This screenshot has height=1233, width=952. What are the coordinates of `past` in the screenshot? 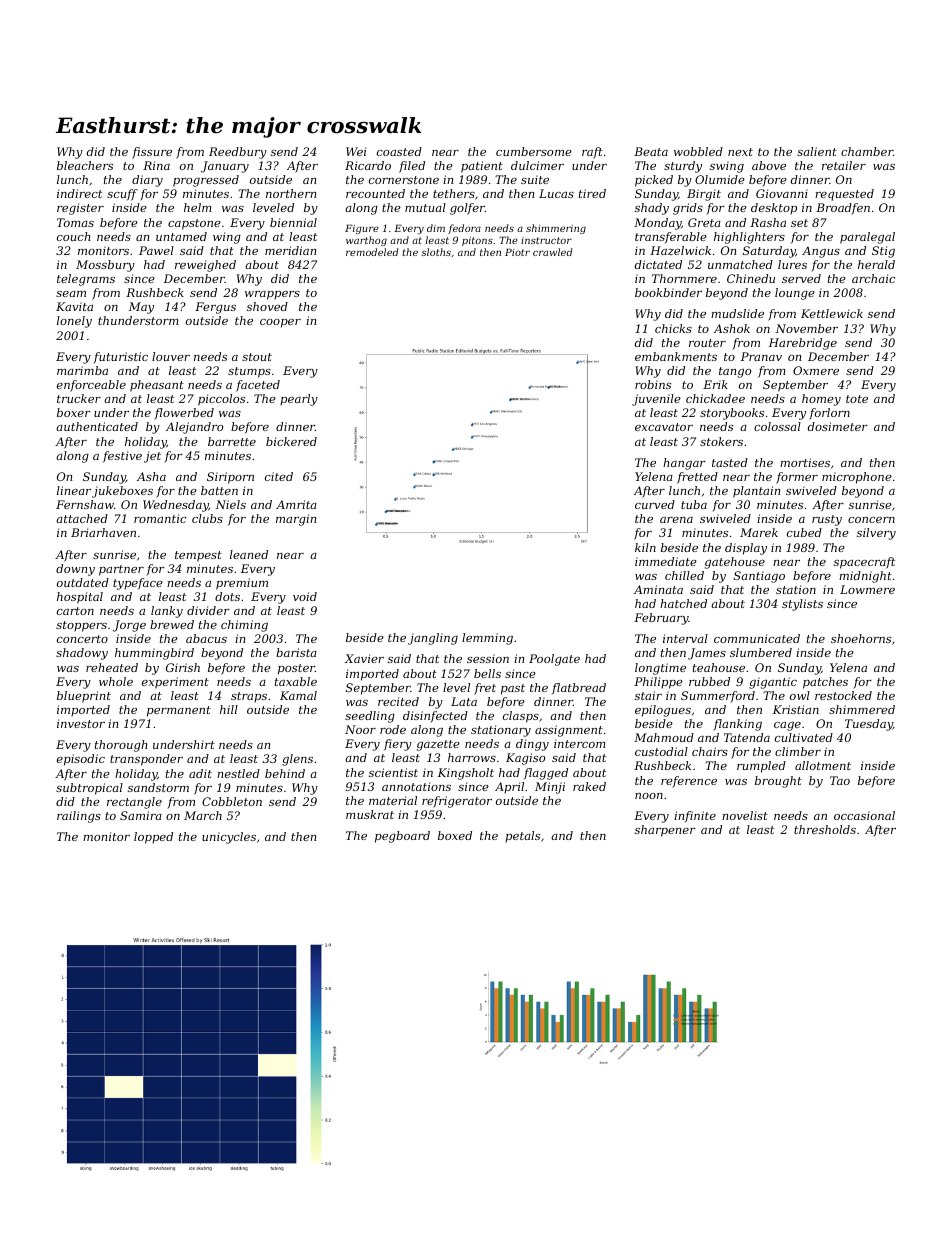 It's located at (513, 689).
